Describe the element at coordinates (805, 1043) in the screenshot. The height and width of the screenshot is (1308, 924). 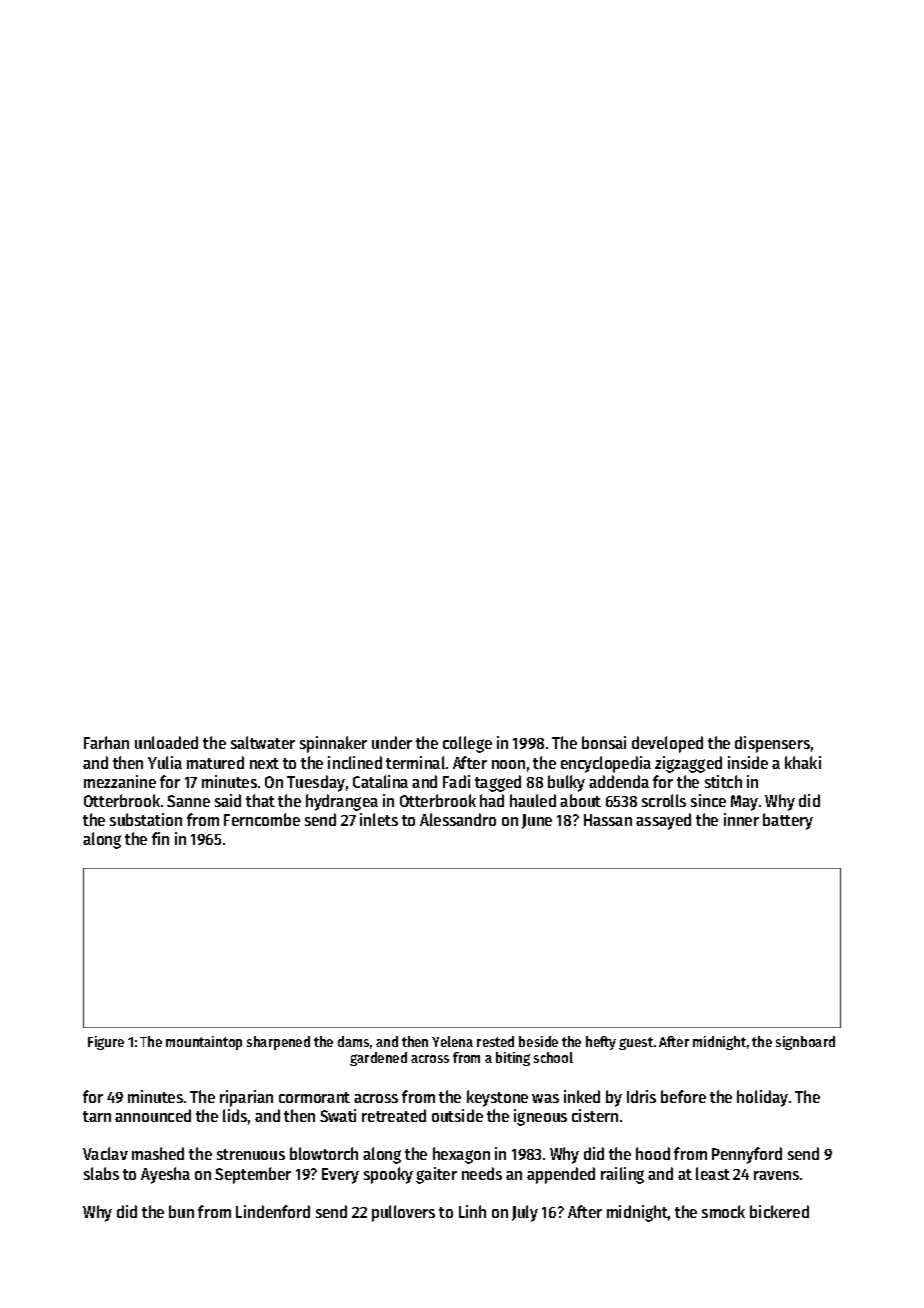
I see `signboard` at that location.
